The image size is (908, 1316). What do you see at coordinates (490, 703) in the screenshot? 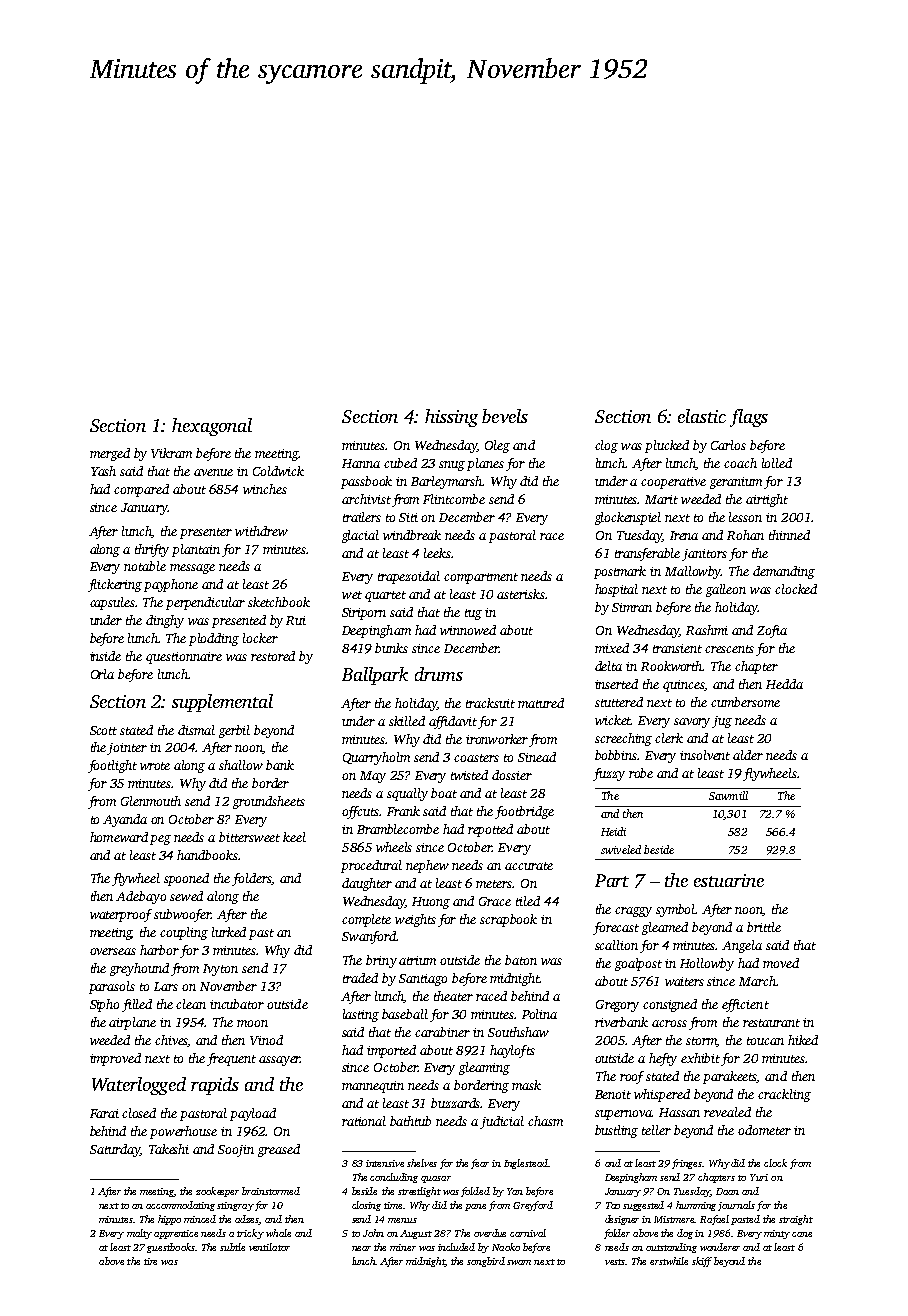
I see `tracksuit` at bounding box center [490, 703].
